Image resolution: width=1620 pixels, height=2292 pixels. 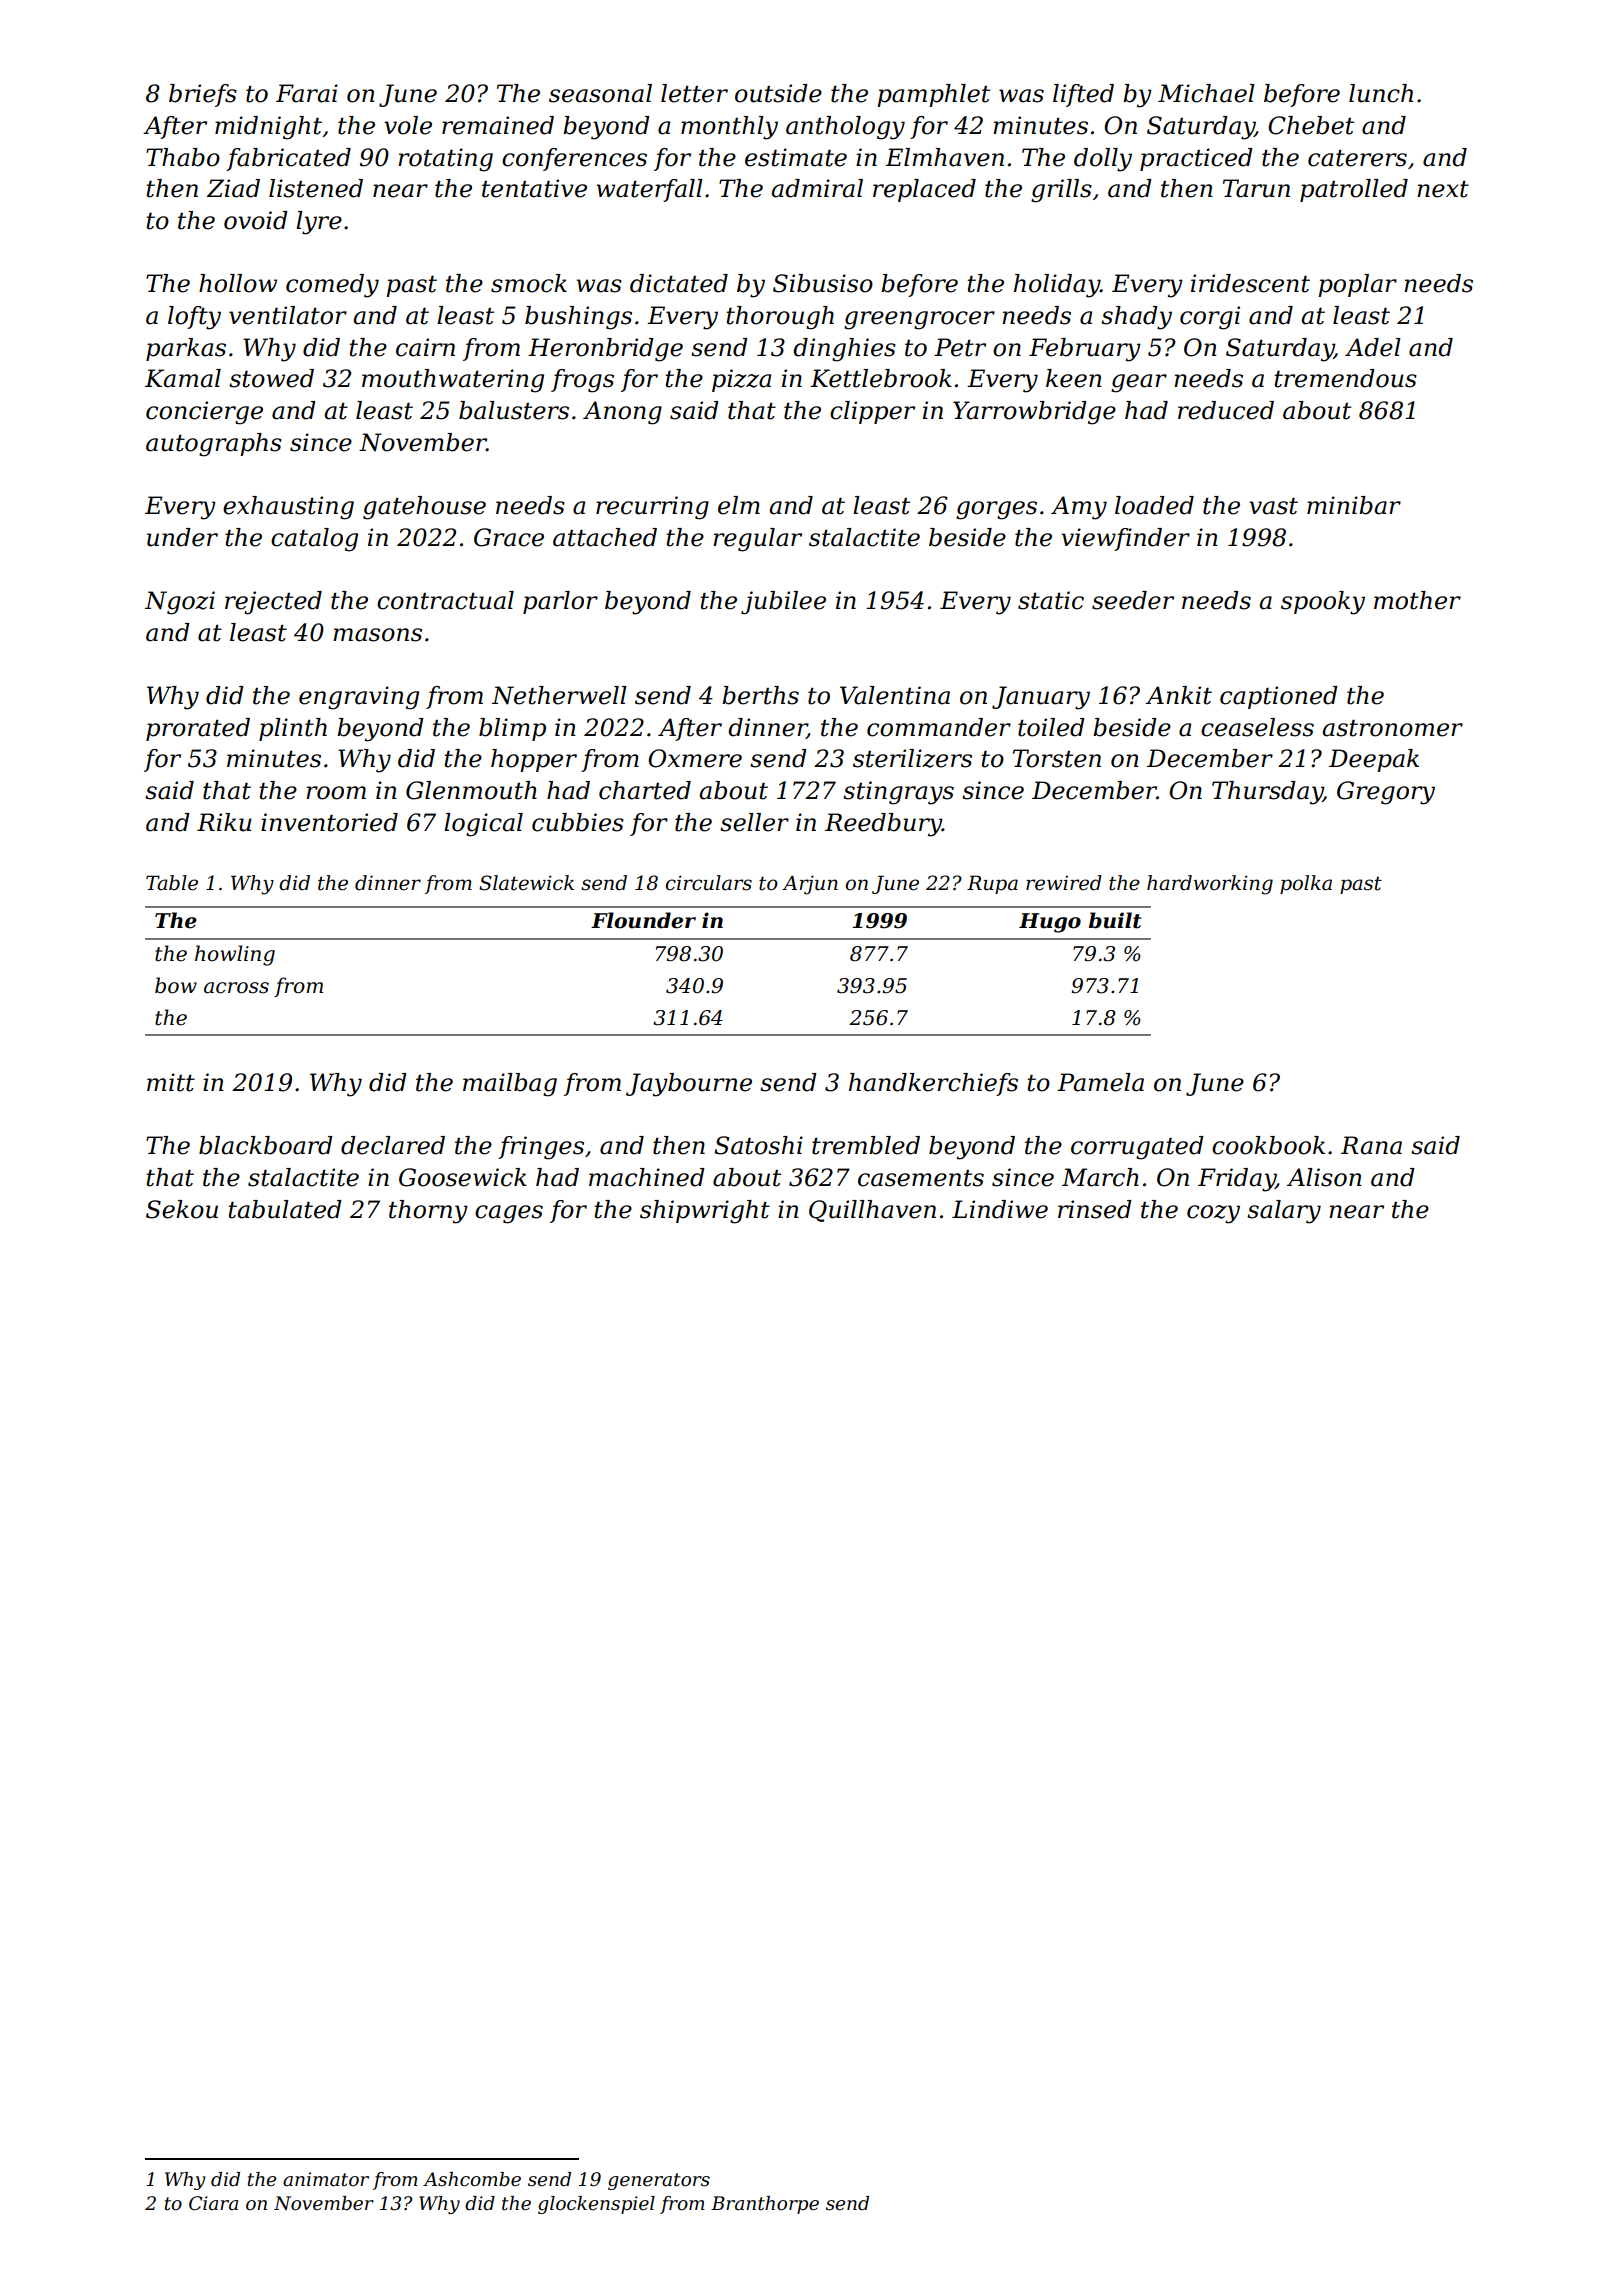 What do you see at coordinates (652, 508) in the page?
I see `recurring` at bounding box center [652, 508].
